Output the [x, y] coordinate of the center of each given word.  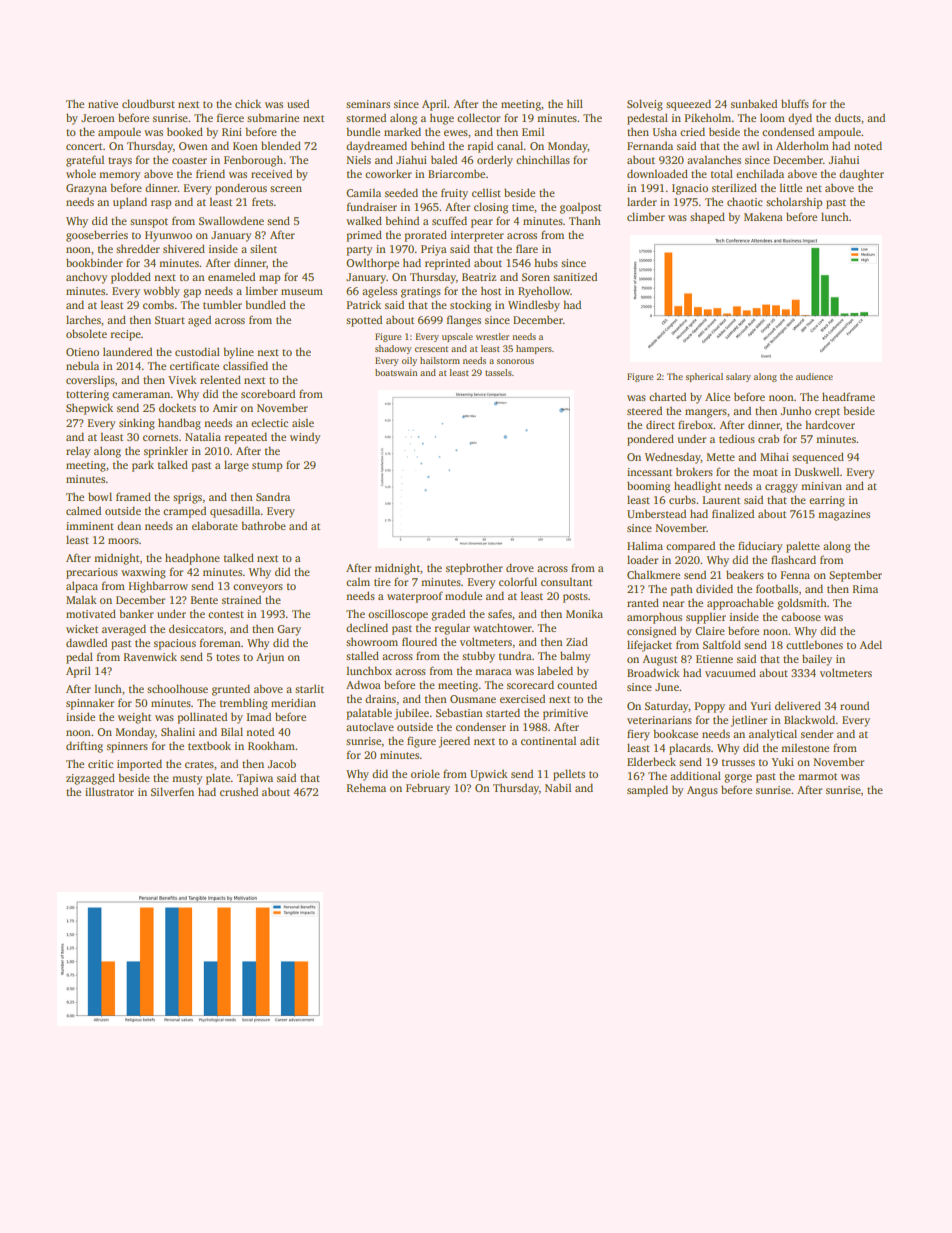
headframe [848, 396]
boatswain [396, 372]
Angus [702, 791]
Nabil [558, 787]
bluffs [795, 103]
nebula [82, 365]
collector [478, 117]
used [298, 104]
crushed [239, 791]
